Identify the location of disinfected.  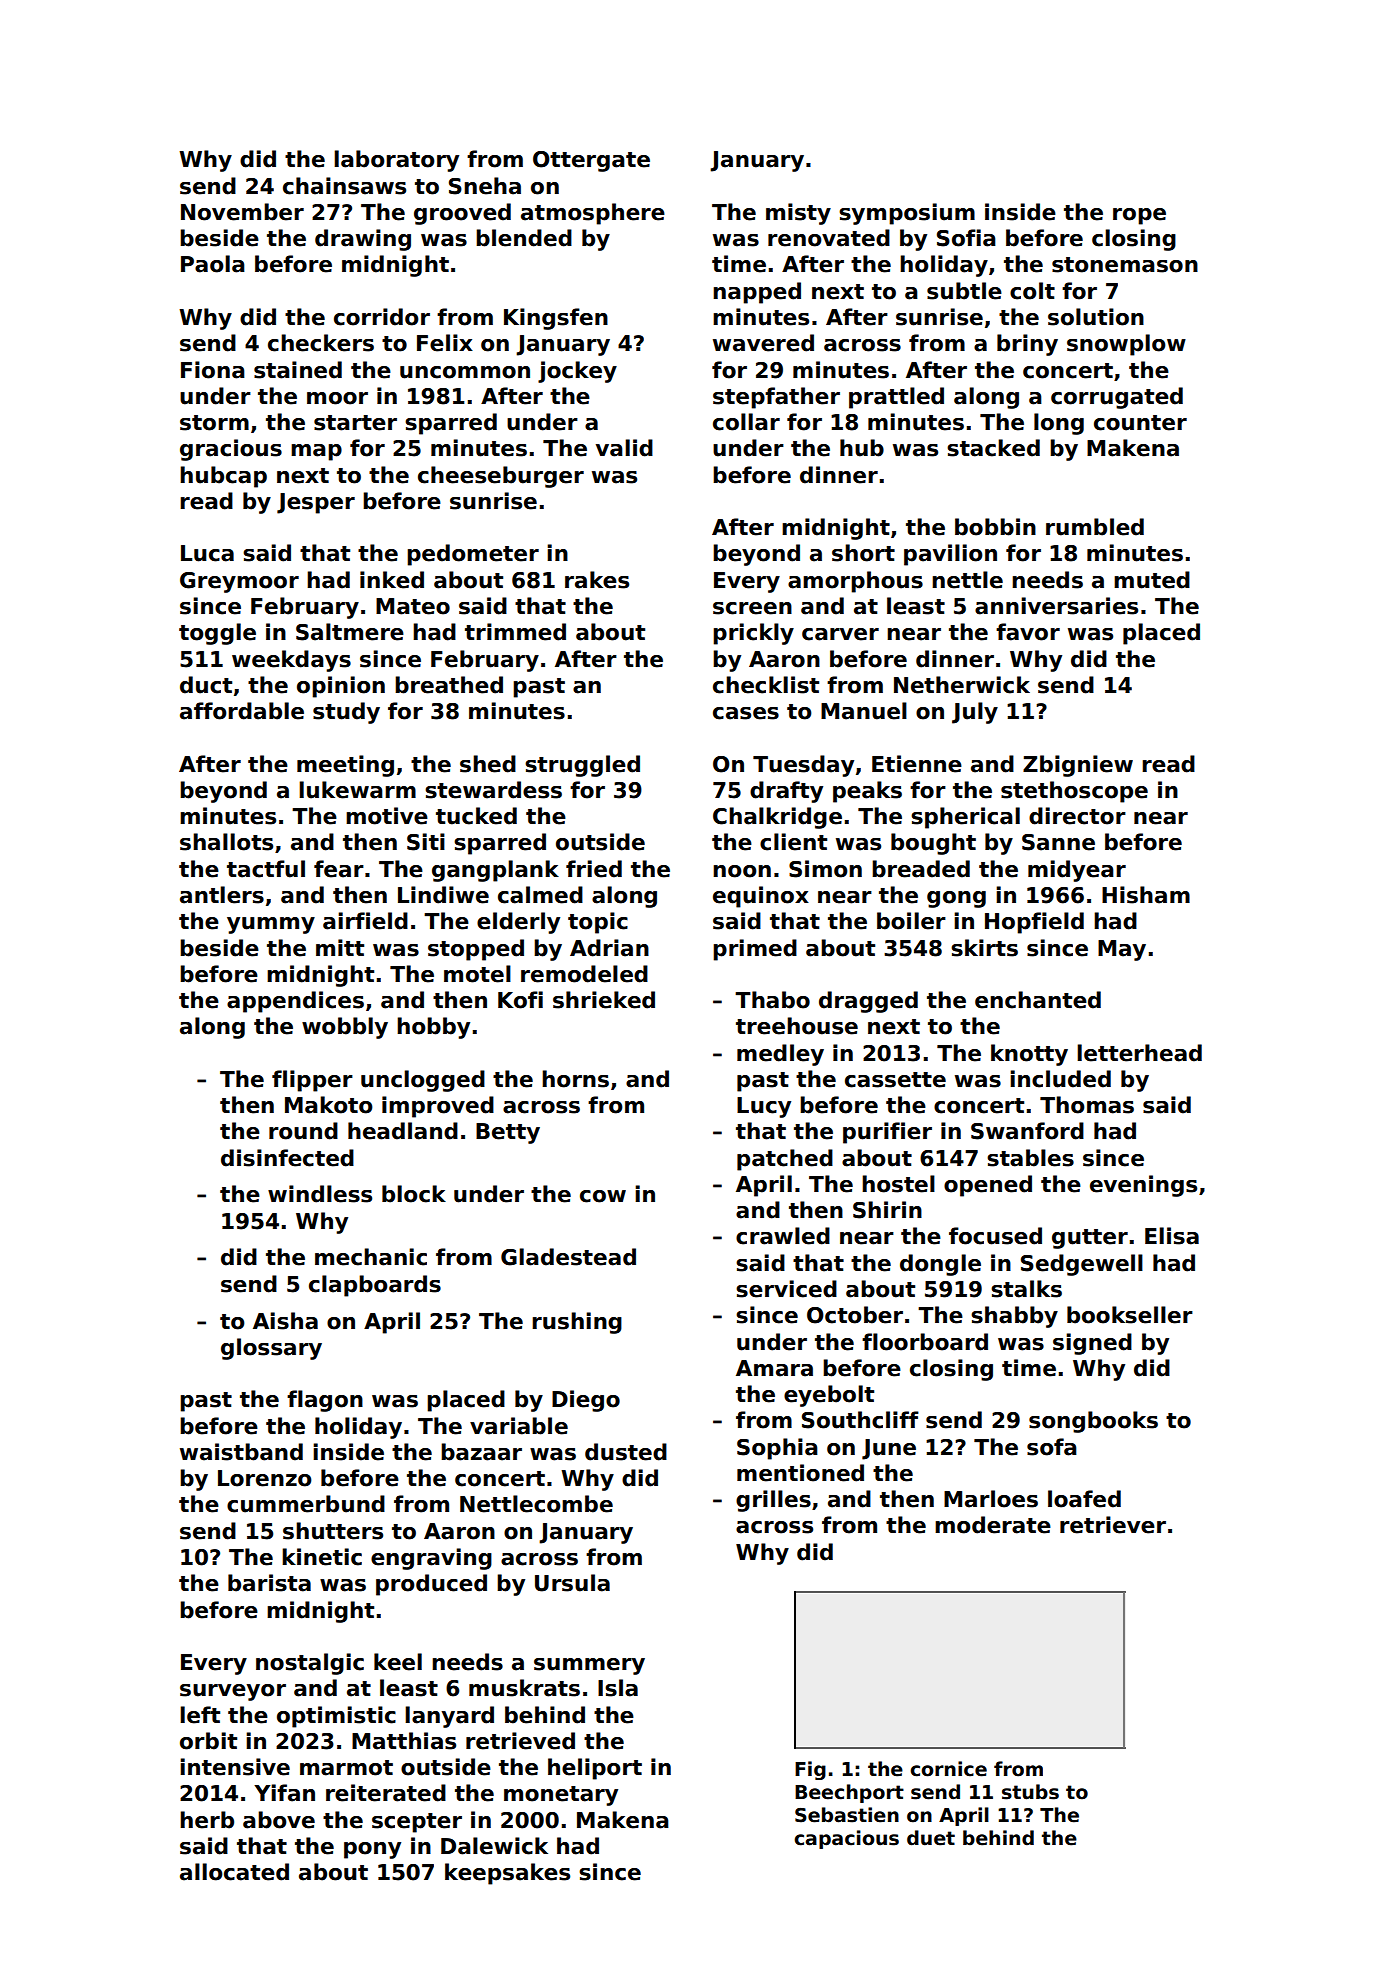
(287, 1158).
